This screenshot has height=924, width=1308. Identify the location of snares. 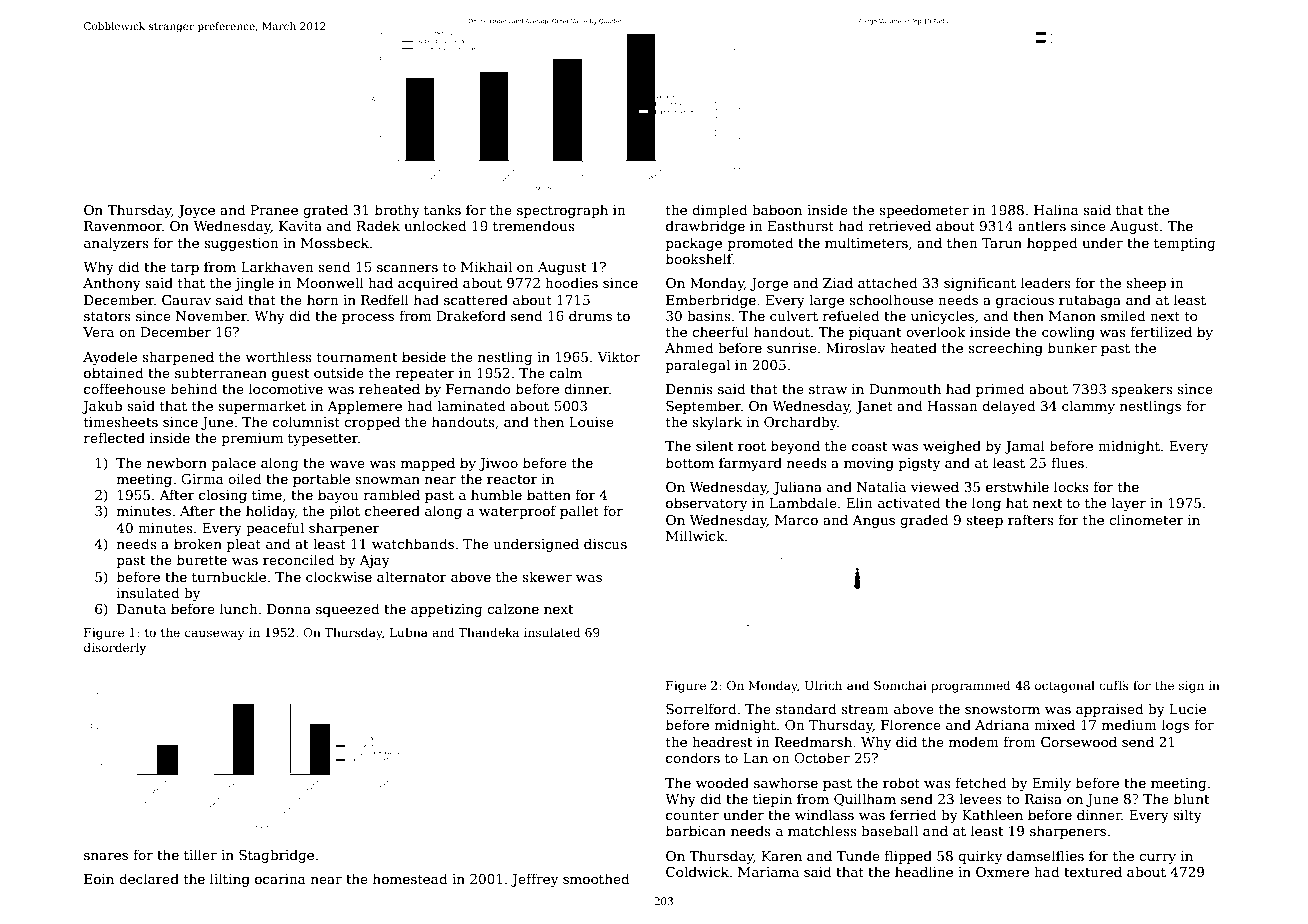
(106, 856).
